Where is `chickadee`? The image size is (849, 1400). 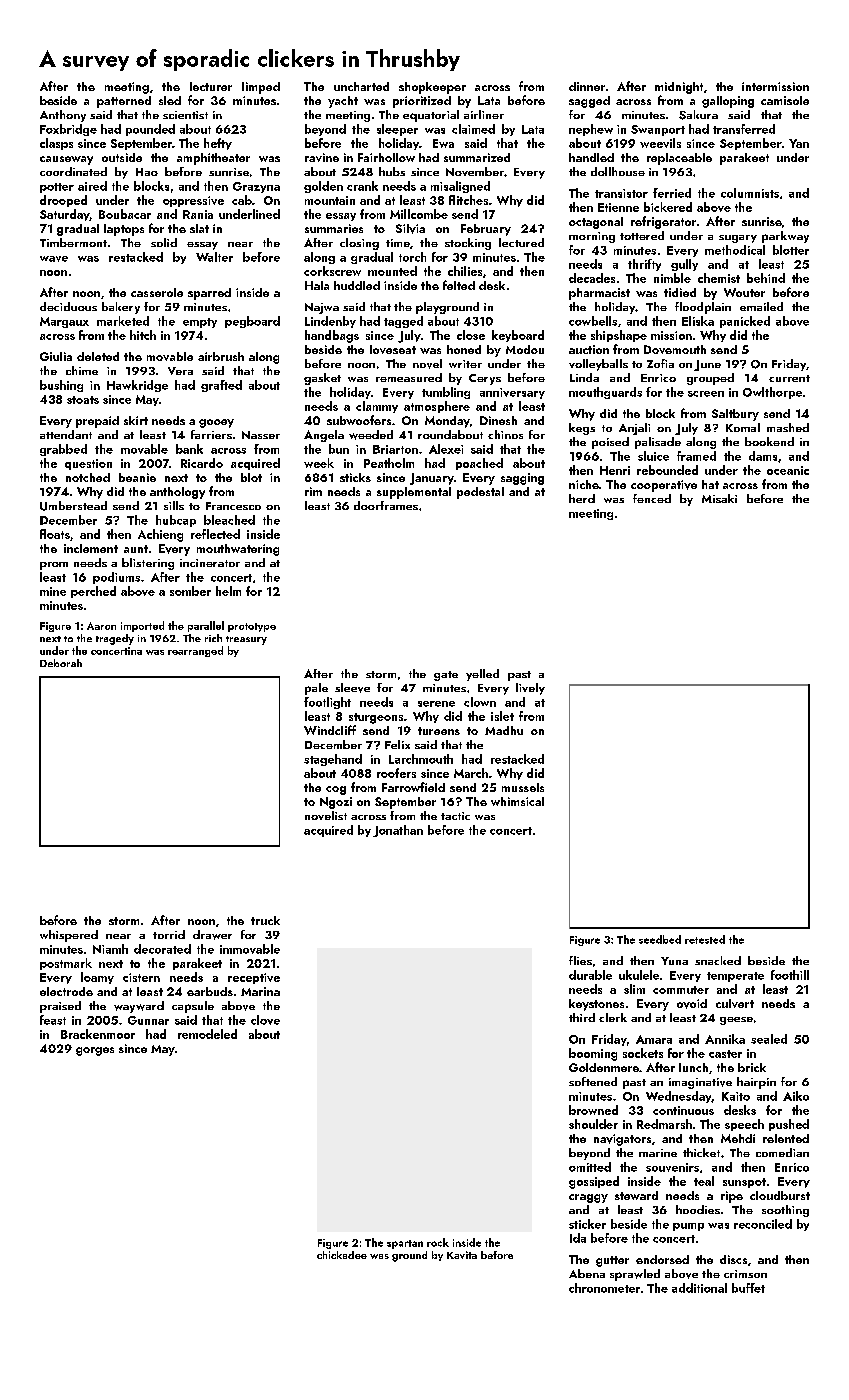
chickadee is located at coordinates (342, 1255).
